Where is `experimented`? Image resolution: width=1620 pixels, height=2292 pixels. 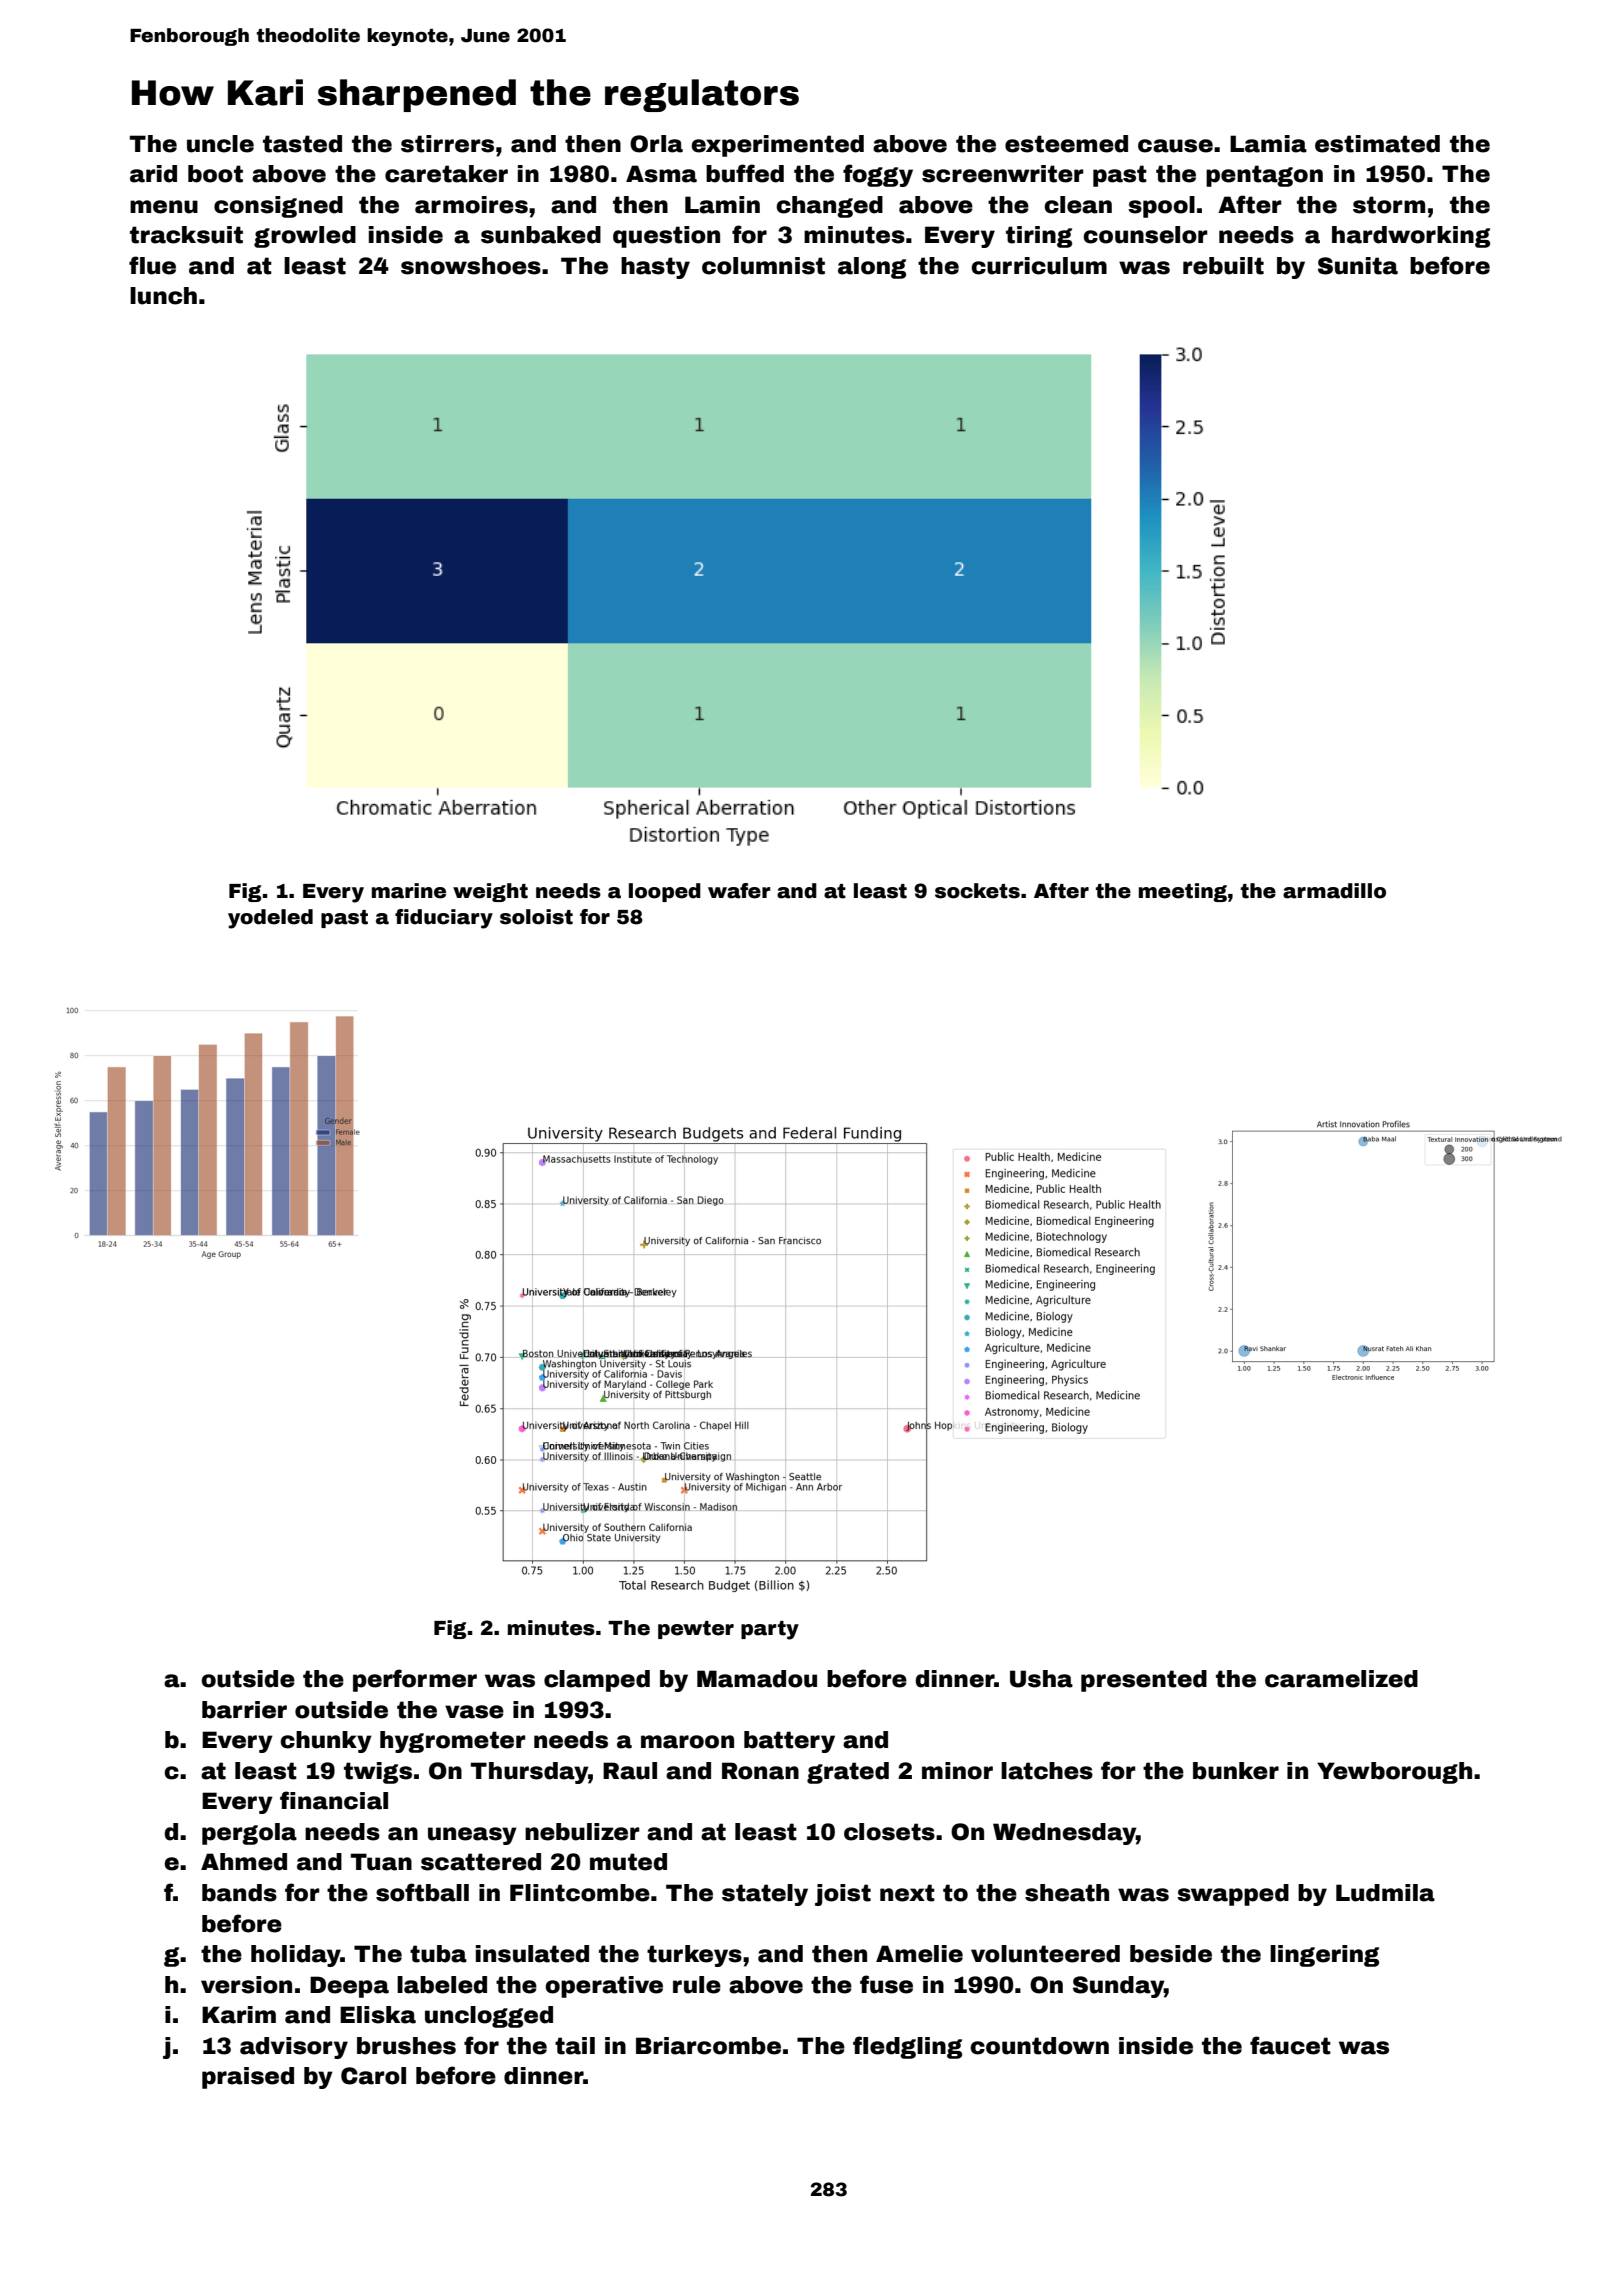 experimented is located at coordinates (777, 146).
